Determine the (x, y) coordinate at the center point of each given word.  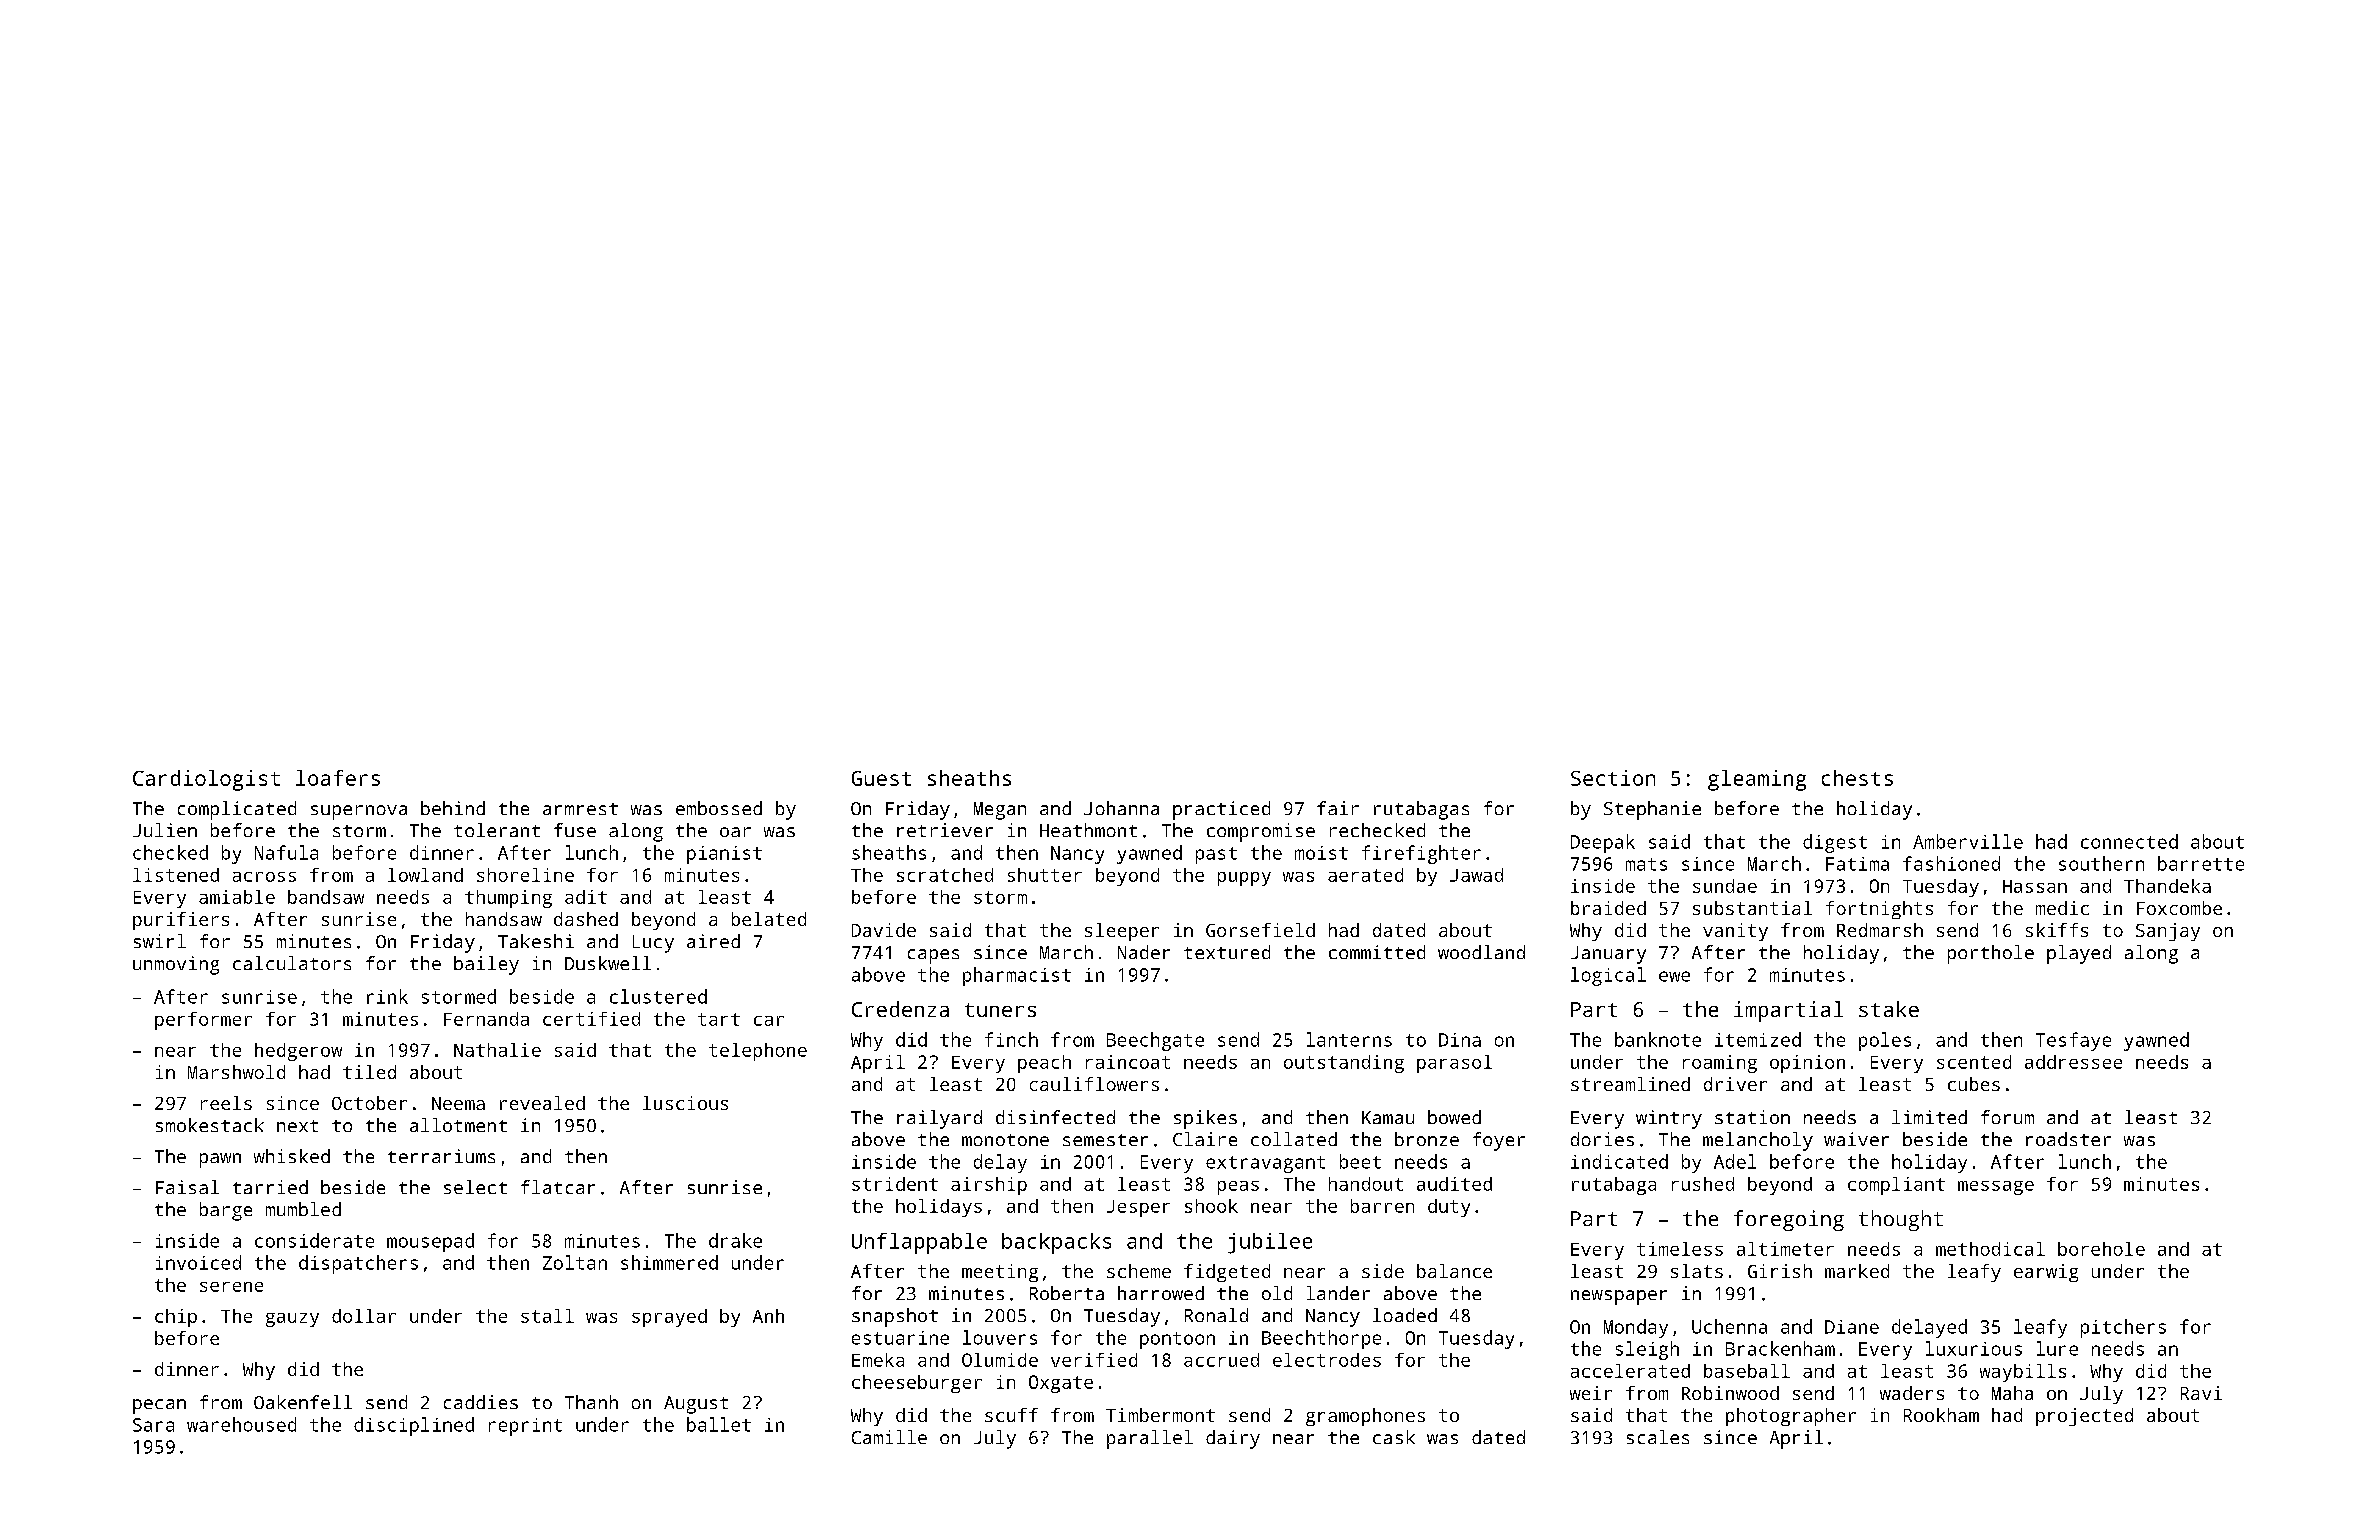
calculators (292, 963)
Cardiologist (206, 780)
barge (226, 1211)
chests (1857, 778)
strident (895, 1184)
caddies (481, 1402)
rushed (1703, 1184)
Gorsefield (1260, 930)
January (1608, 955)
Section (1613, 778)
